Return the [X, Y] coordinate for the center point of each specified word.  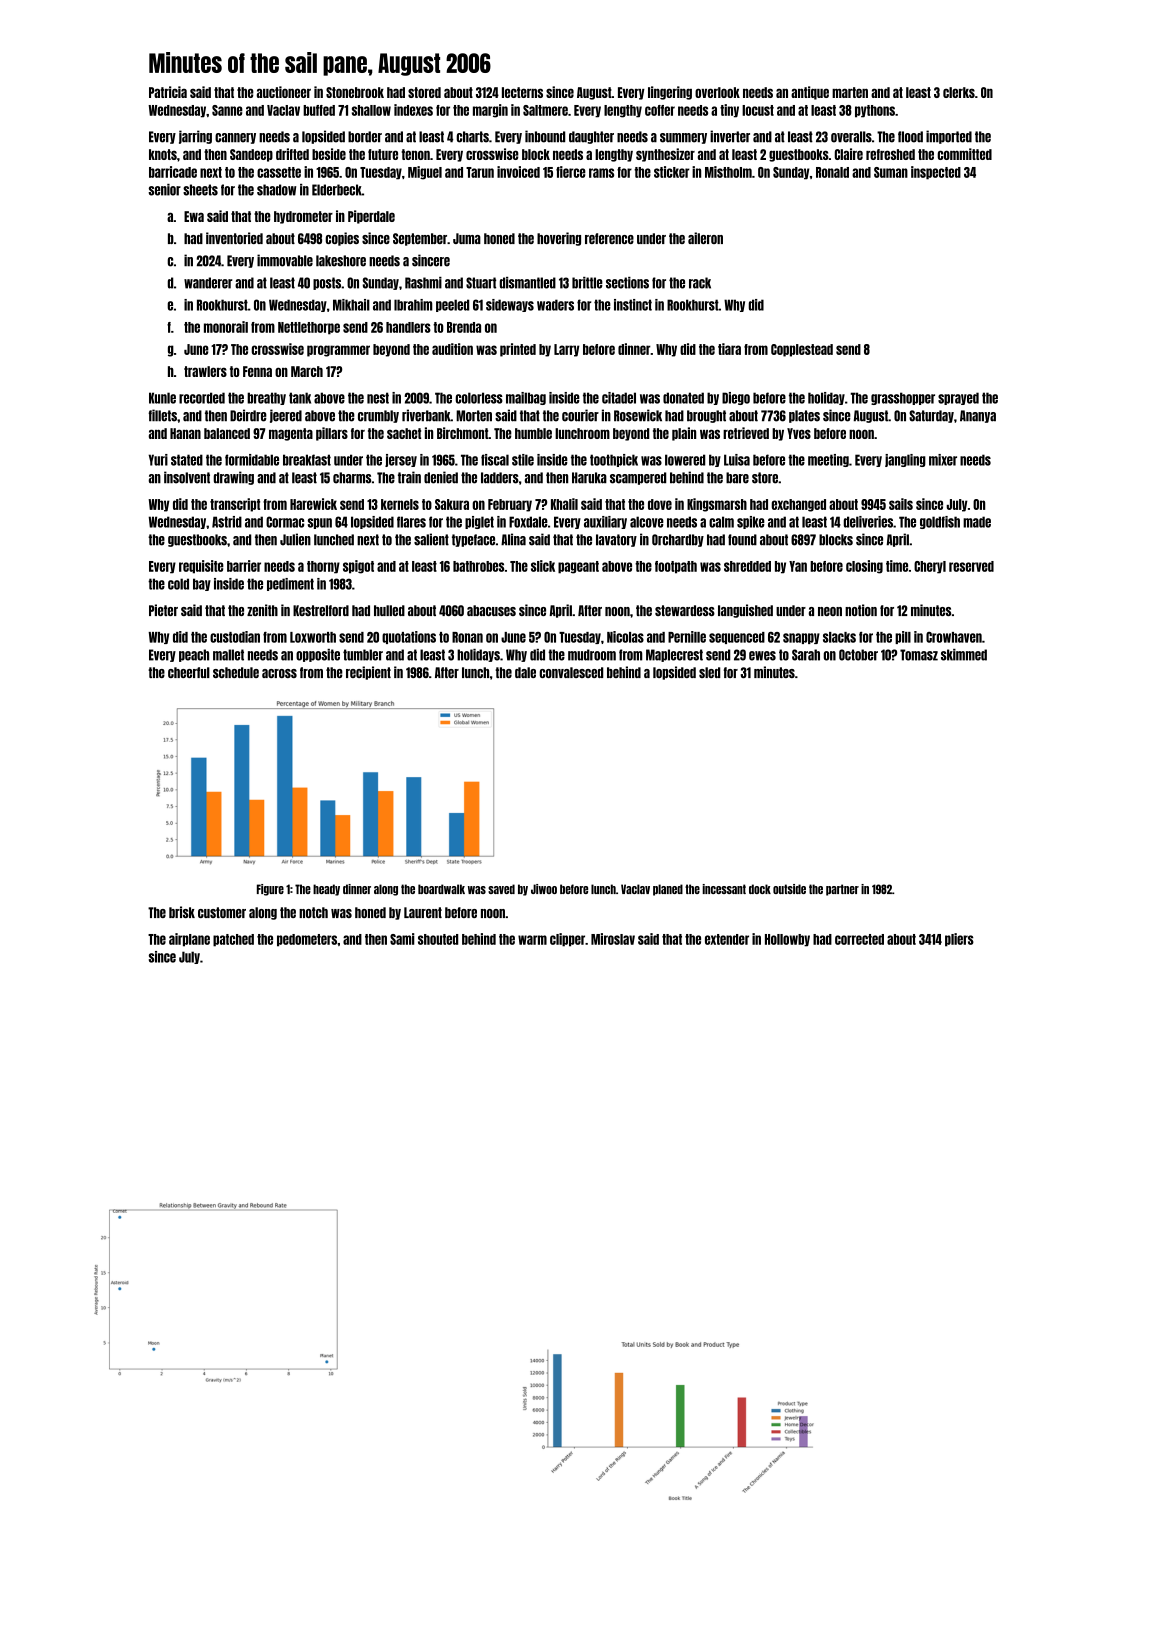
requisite [201, 567]
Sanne [227, 110]
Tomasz [919, 655]
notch [313, 912]
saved [501, 889]
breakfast [307, 460]
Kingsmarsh [717, 505]
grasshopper [903, 398]
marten [850, 92]
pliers [959, 940]
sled [709, 672]
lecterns [522, 92]
